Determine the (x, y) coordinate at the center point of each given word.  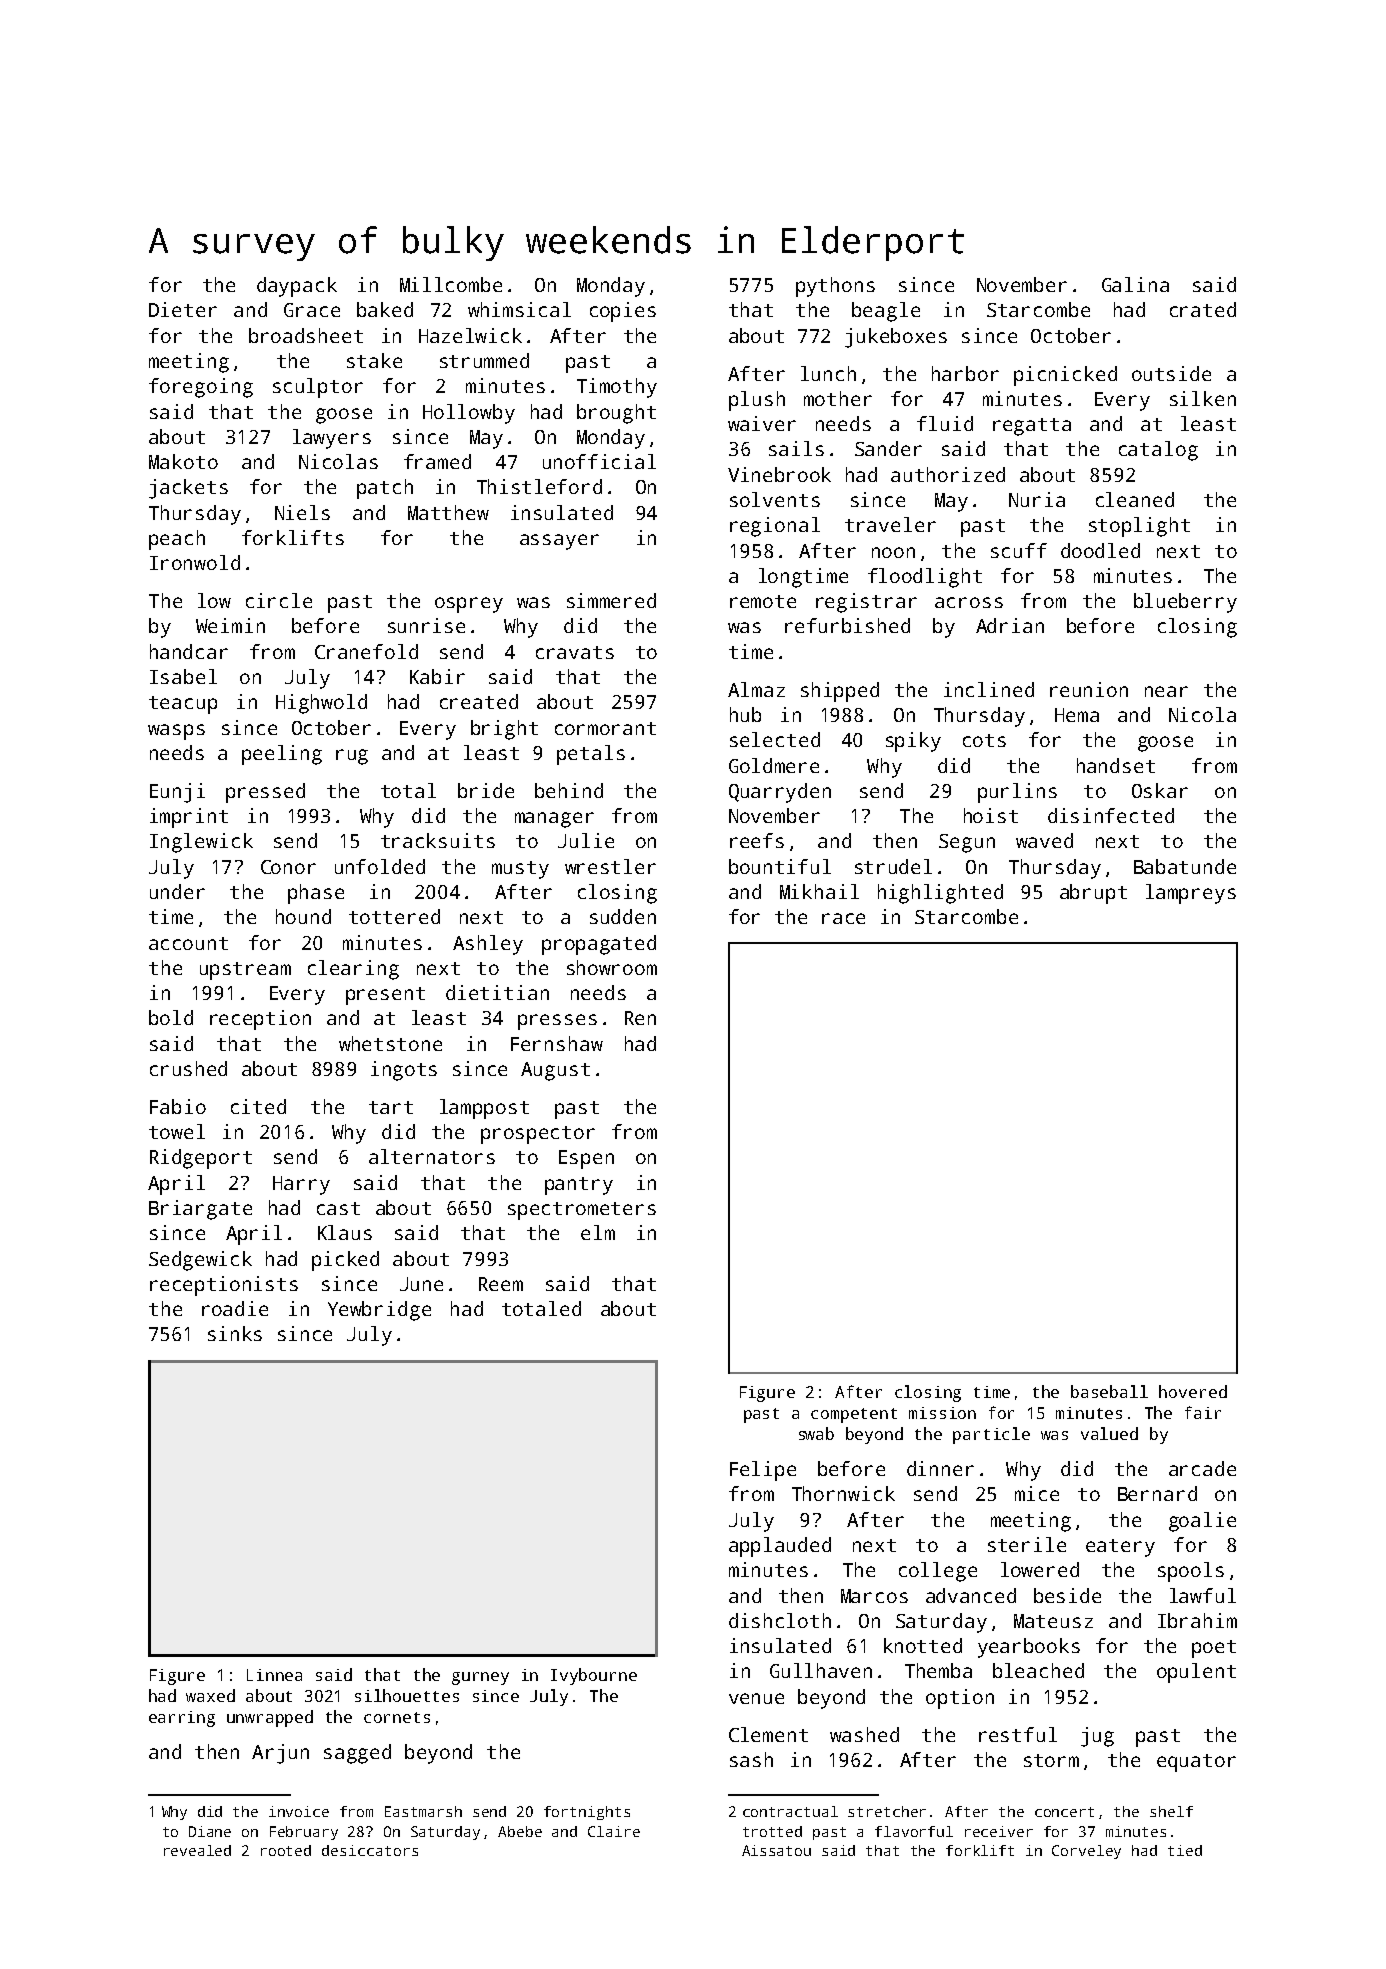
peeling (282, 755)
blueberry (1185, 603)
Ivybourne (594, 1676)
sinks (235, 1333)
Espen (586, 1159)
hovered (1193, 1391)
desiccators (370, 1850)
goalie (1202, 1522)
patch (385, 489)
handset (1116, 765)
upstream (245, 971)
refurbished (847, 625)
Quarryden (780, 793)
